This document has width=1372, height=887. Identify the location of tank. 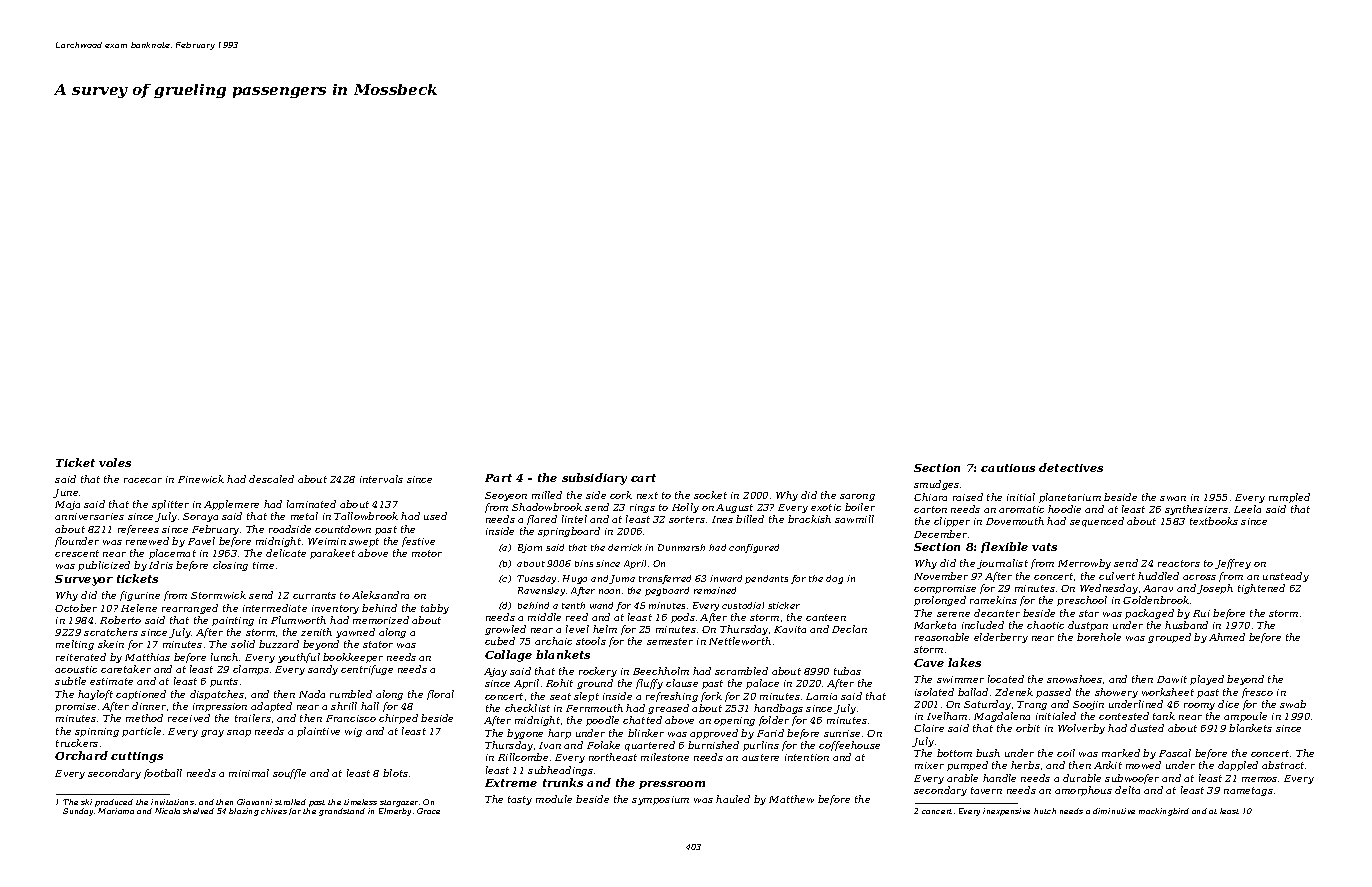
(1164, 716).
